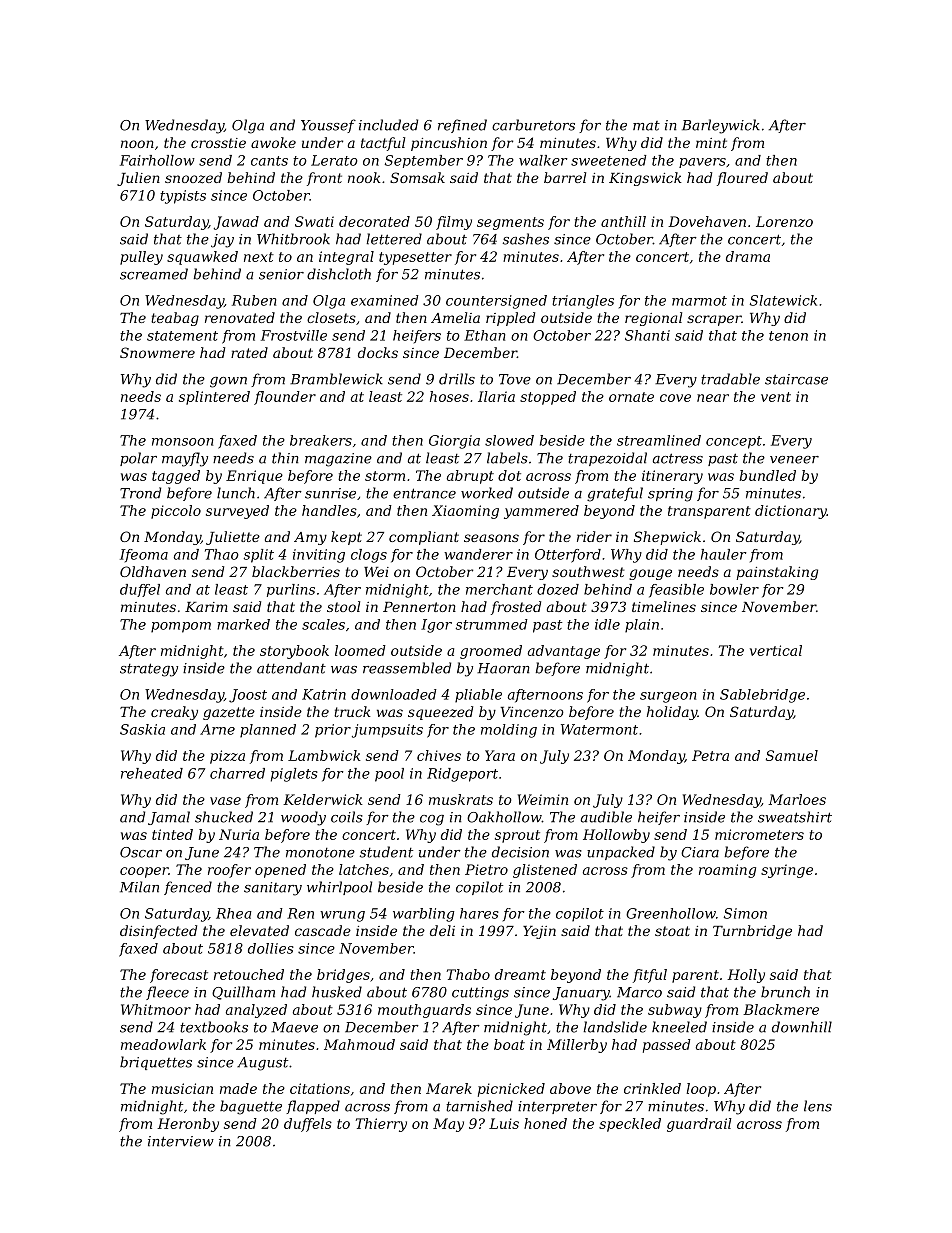 The image size is (952, 1233). What do you see at coordinates (419, 607) in the image?
I see `Pennerton` at bounding box center [419, 607].
